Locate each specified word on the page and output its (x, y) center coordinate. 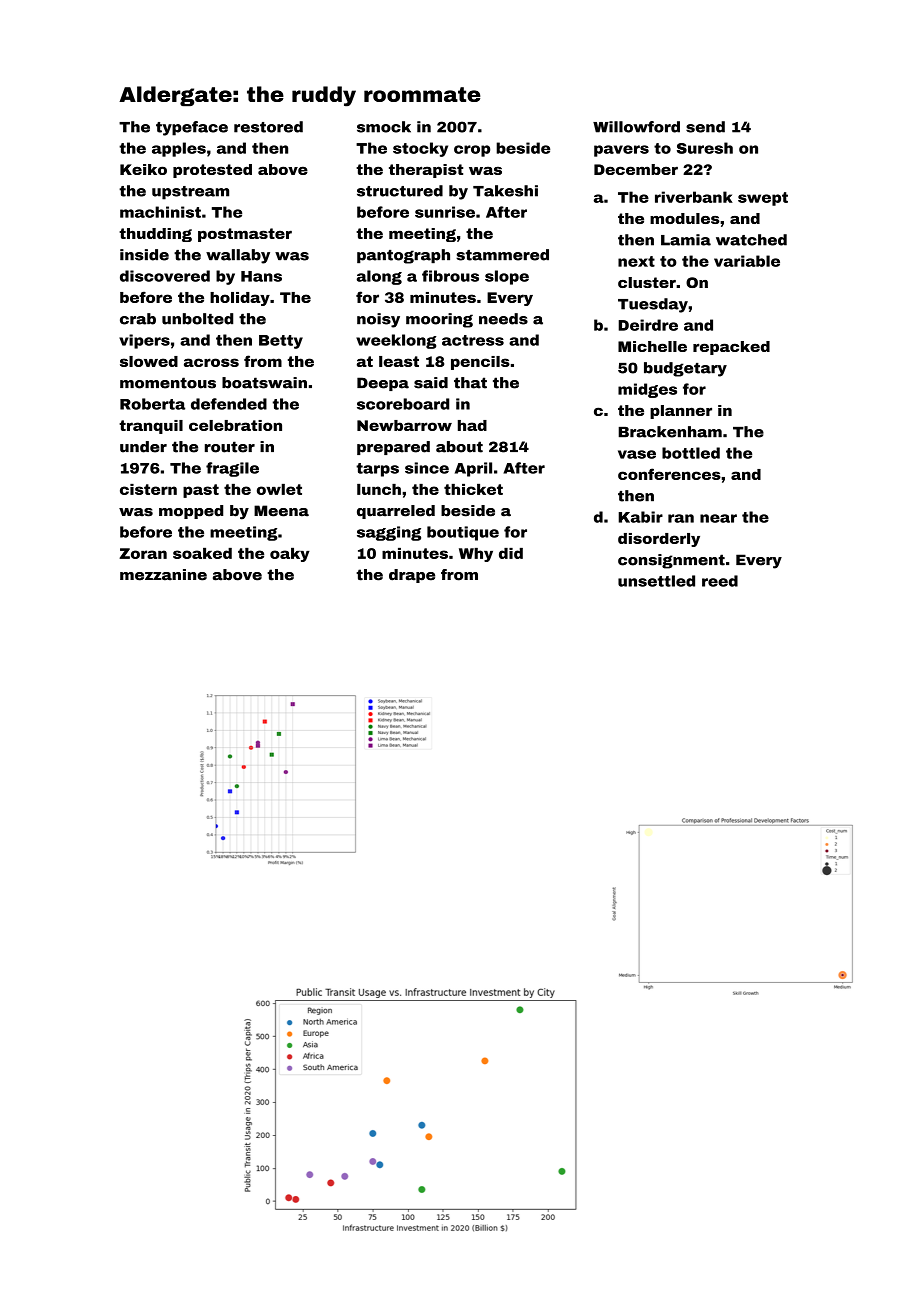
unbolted (197, 319)
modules (685, 218)
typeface (192, 128)
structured (400, 191)
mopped (191, 512)
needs (503, 319)
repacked (731, 348)
